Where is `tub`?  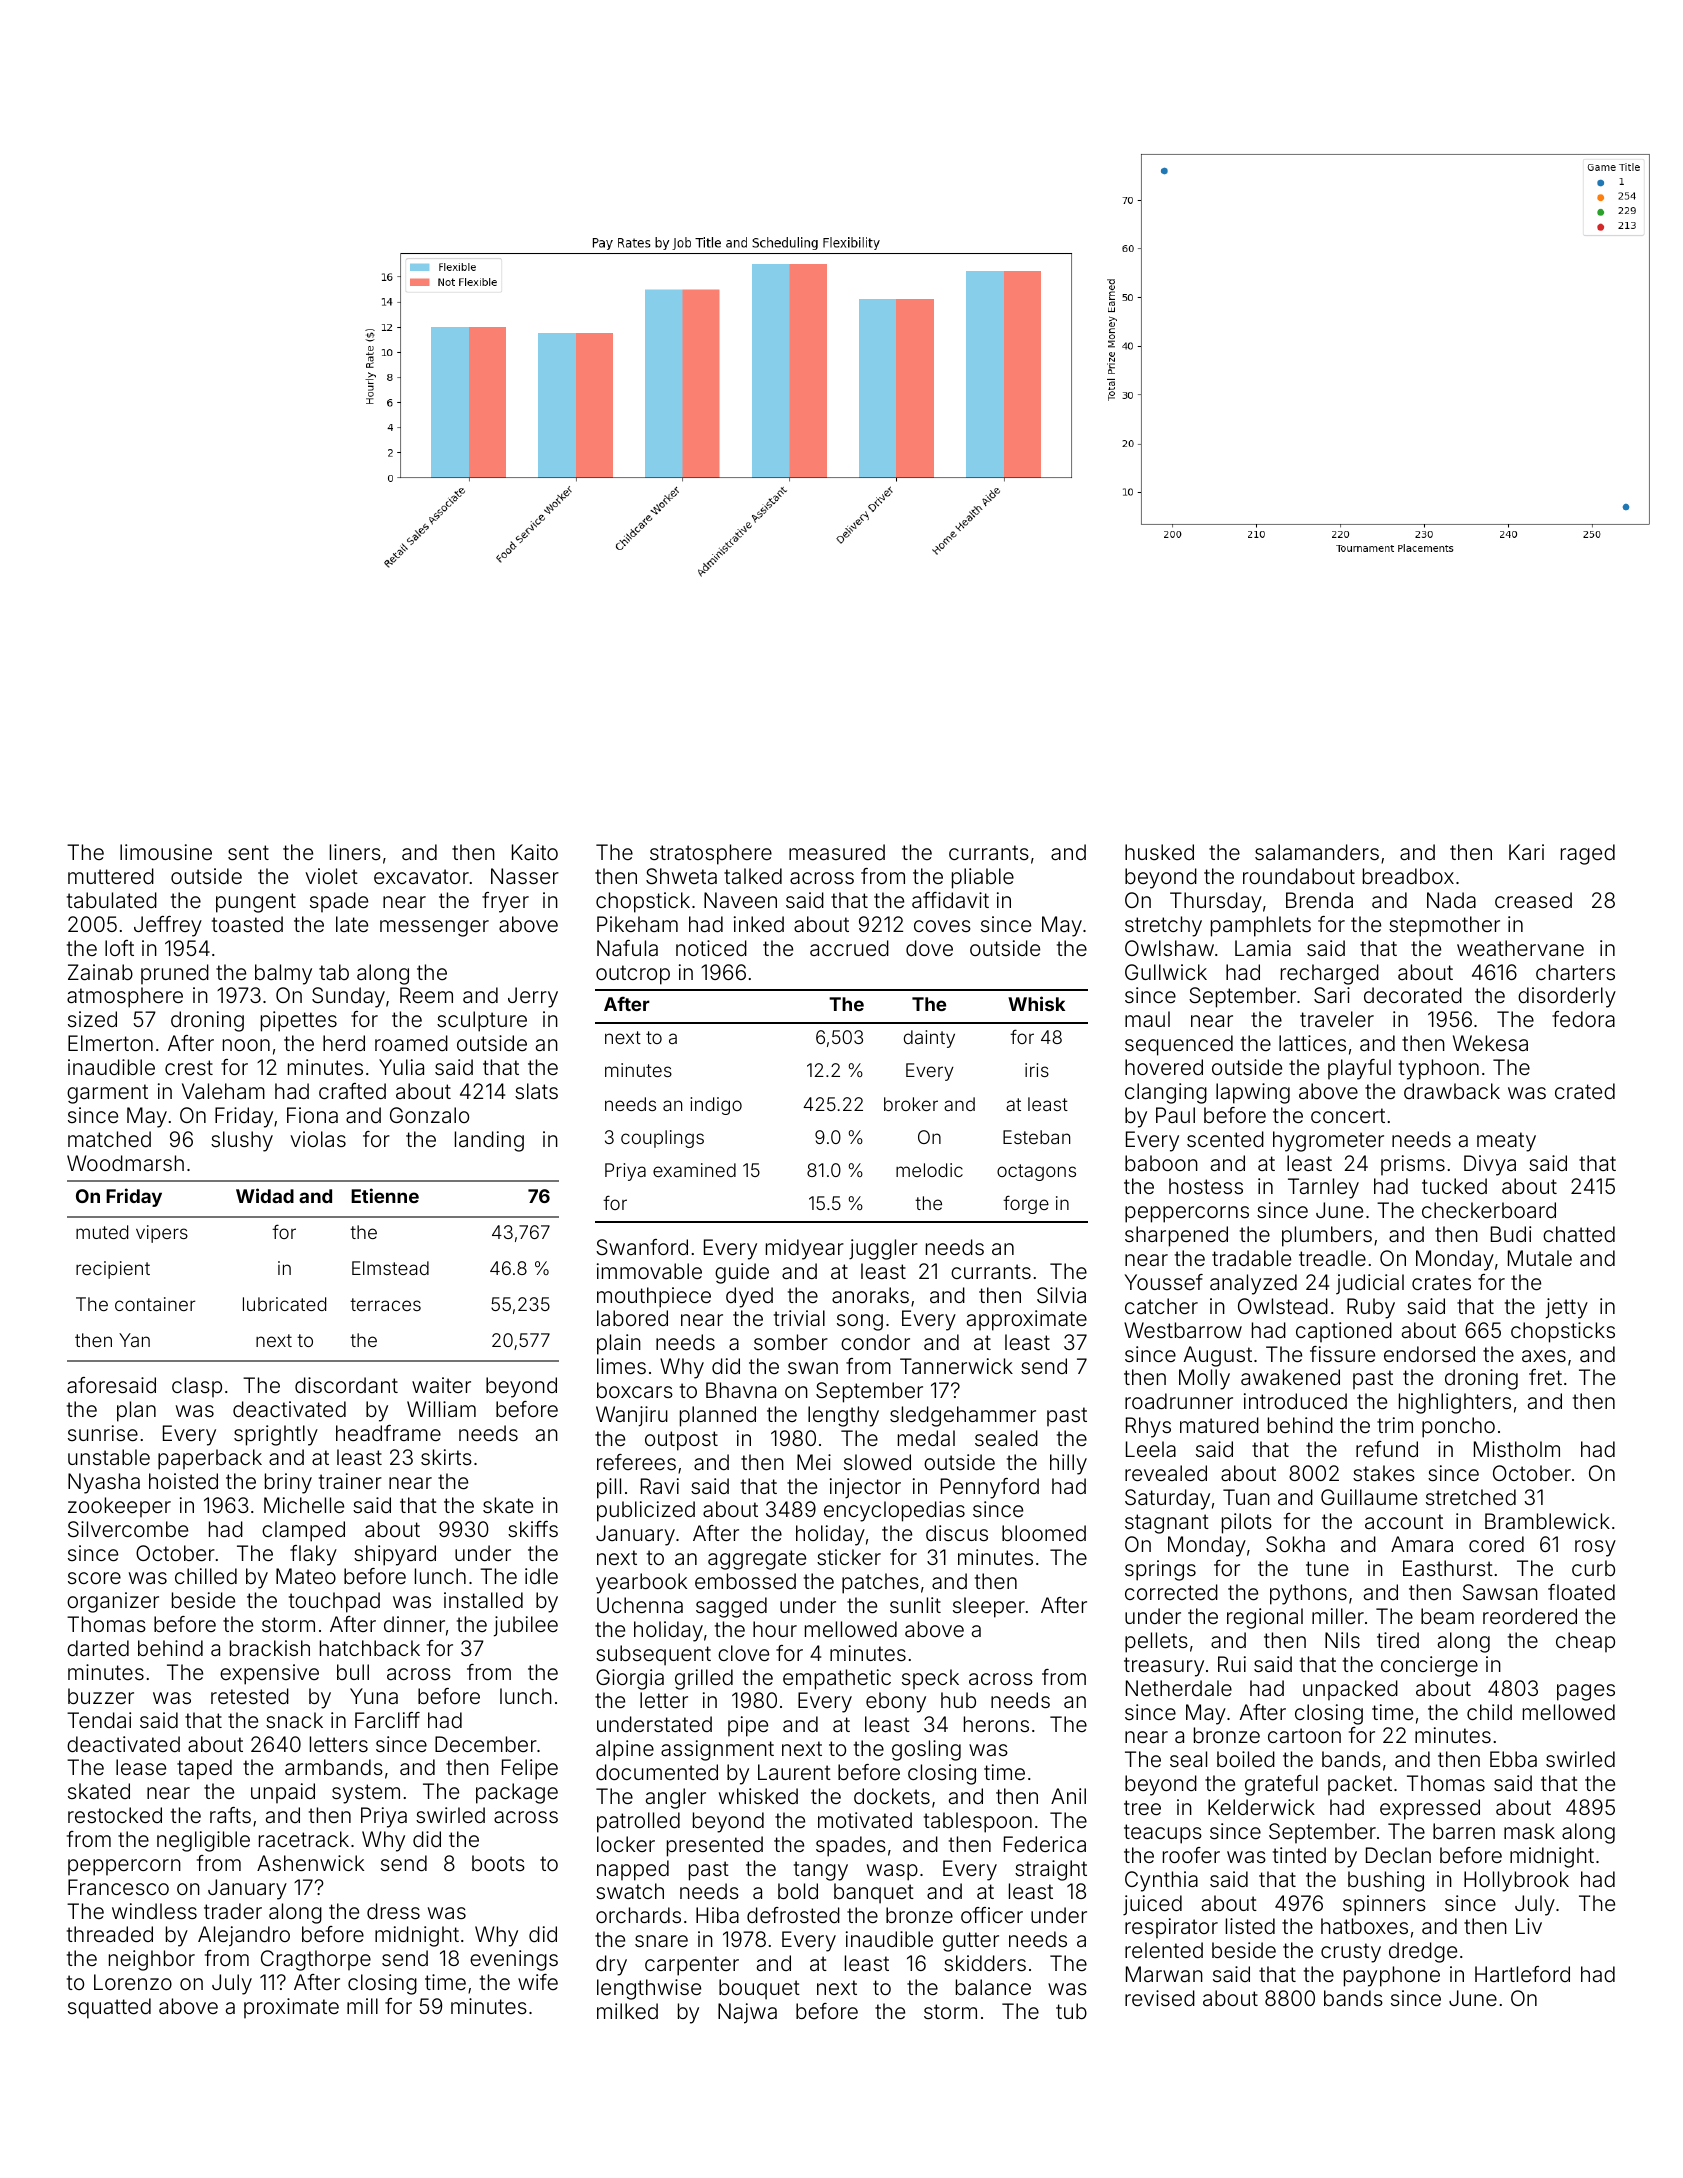 tub is located at coordinates (1071, 2011).
